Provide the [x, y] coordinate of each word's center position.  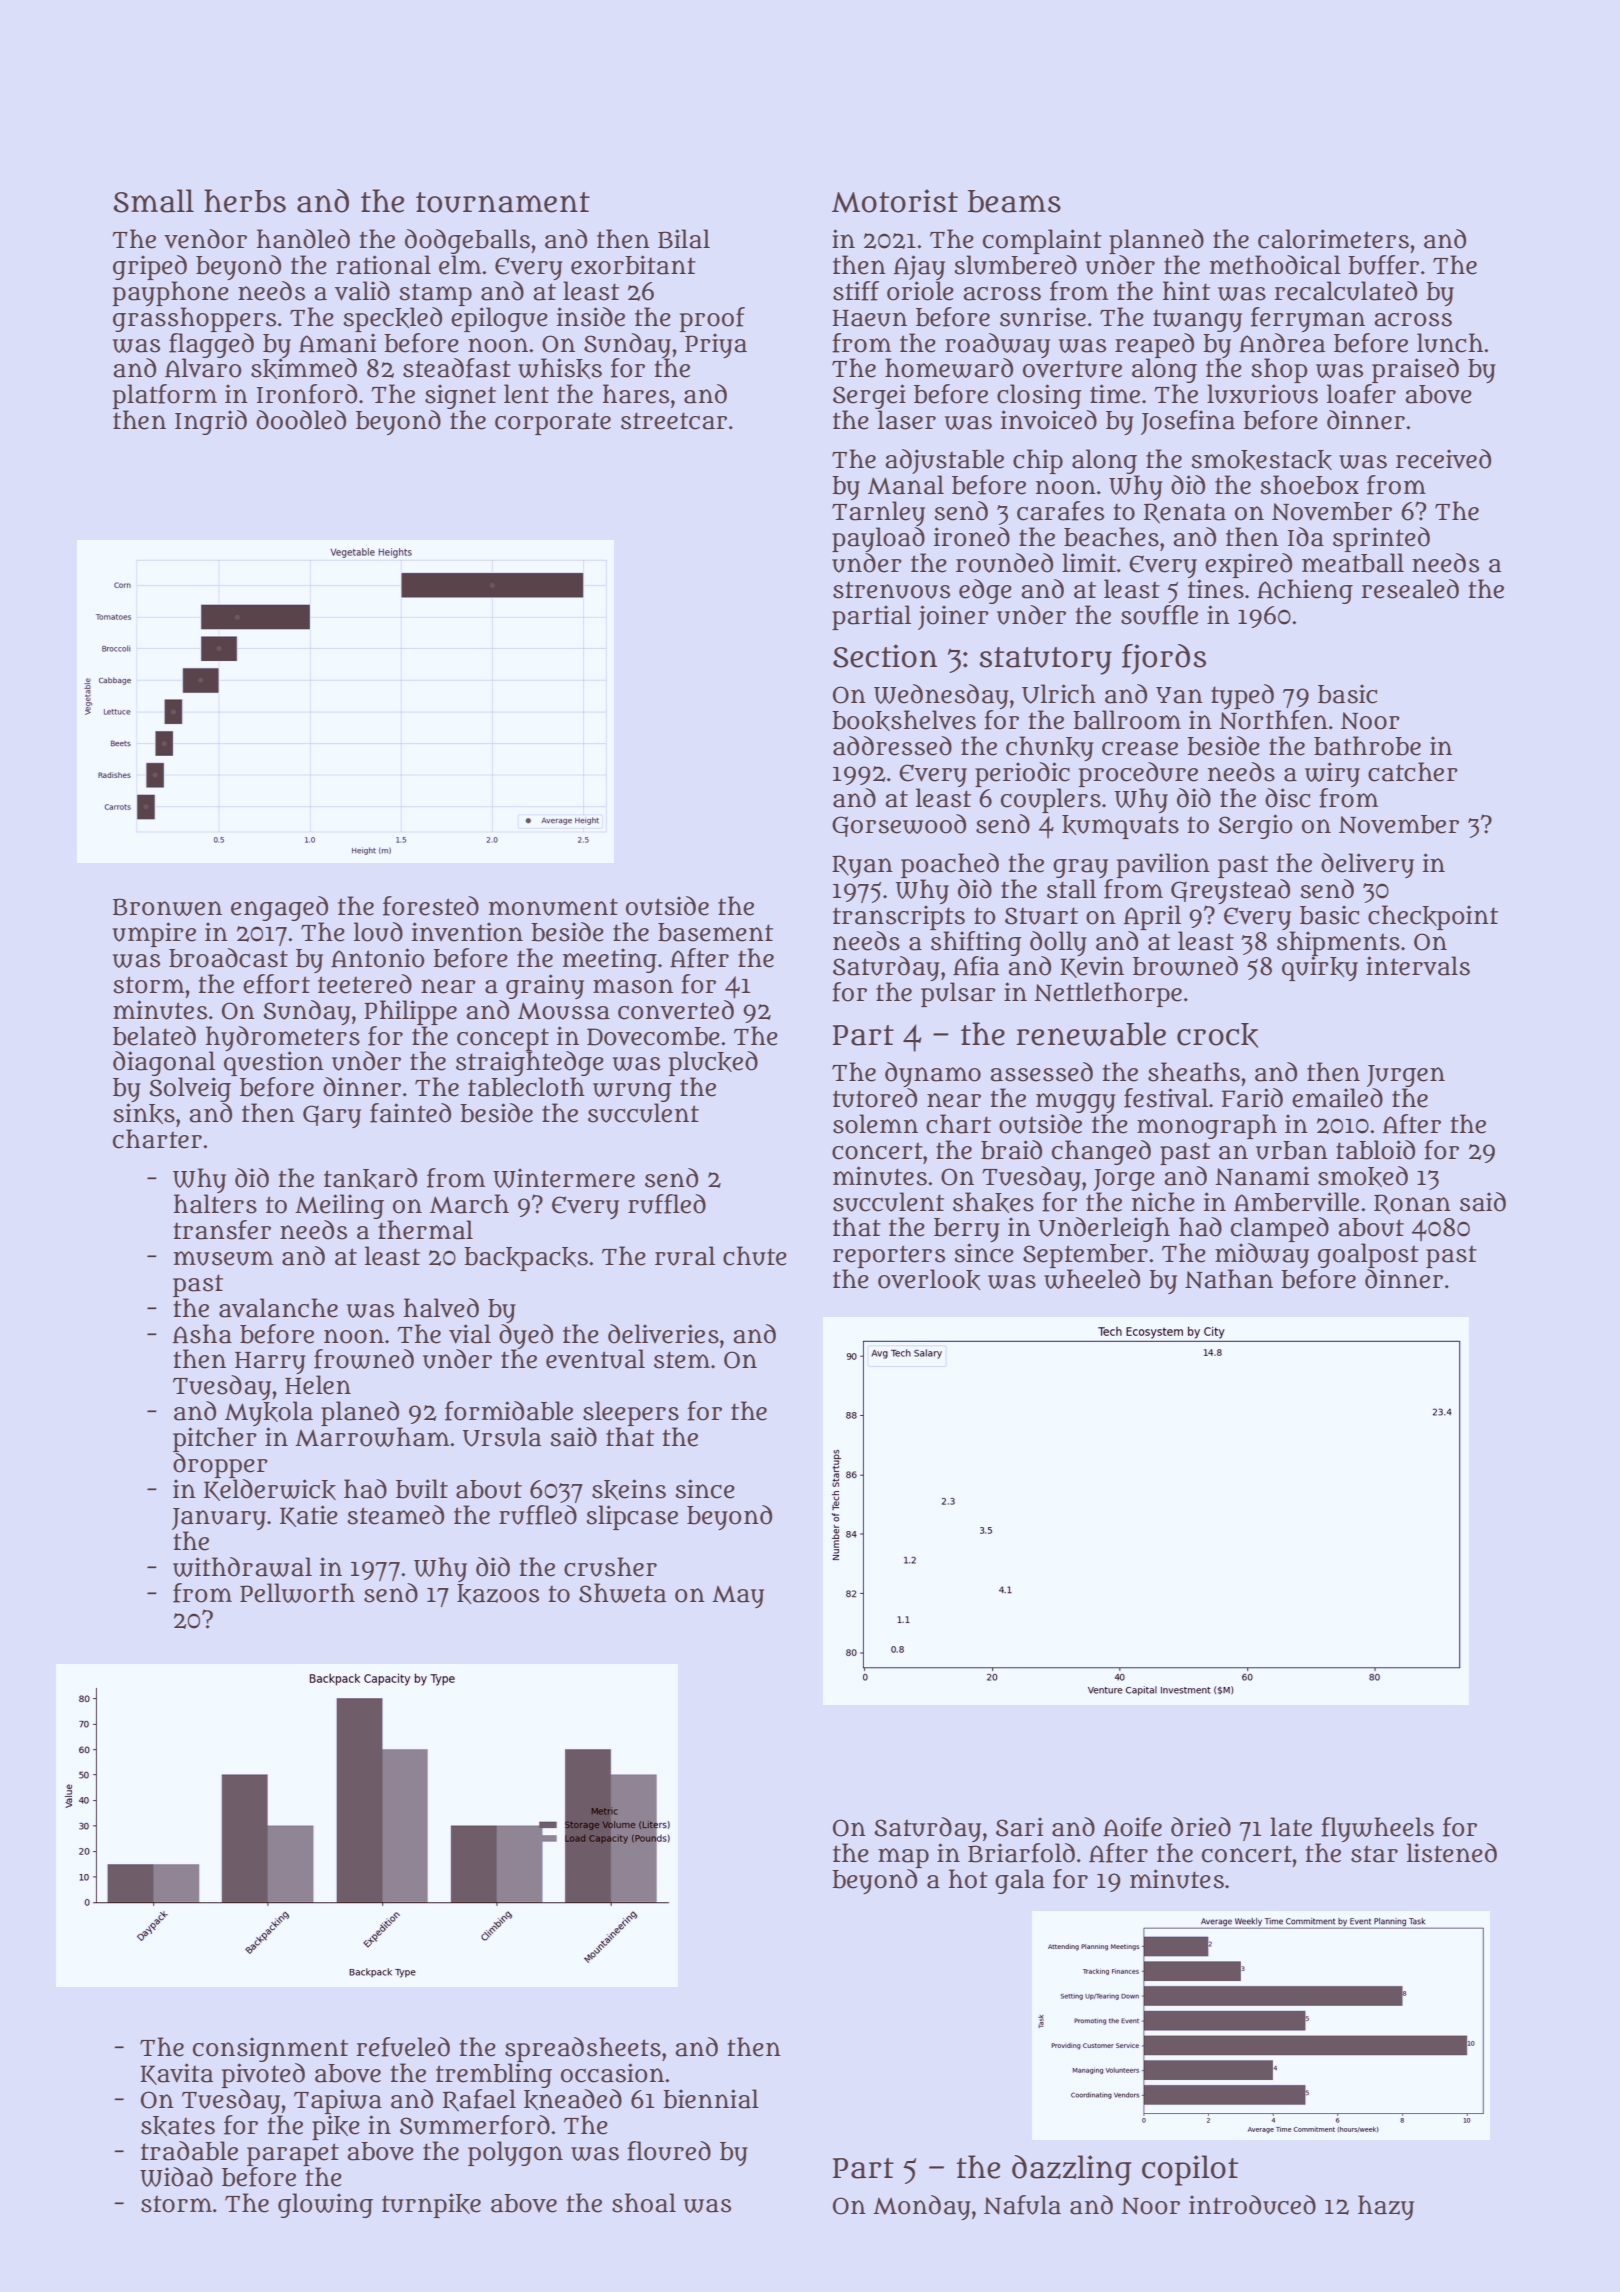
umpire [154, 934]
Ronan [1412, 1204]
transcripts [899, 917]
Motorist [895, 201]
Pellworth [297, 1593]
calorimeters [1333, 239]
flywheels [1377, 1829]
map [903, 1858]
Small [153, 201]
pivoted [263, 2075]
